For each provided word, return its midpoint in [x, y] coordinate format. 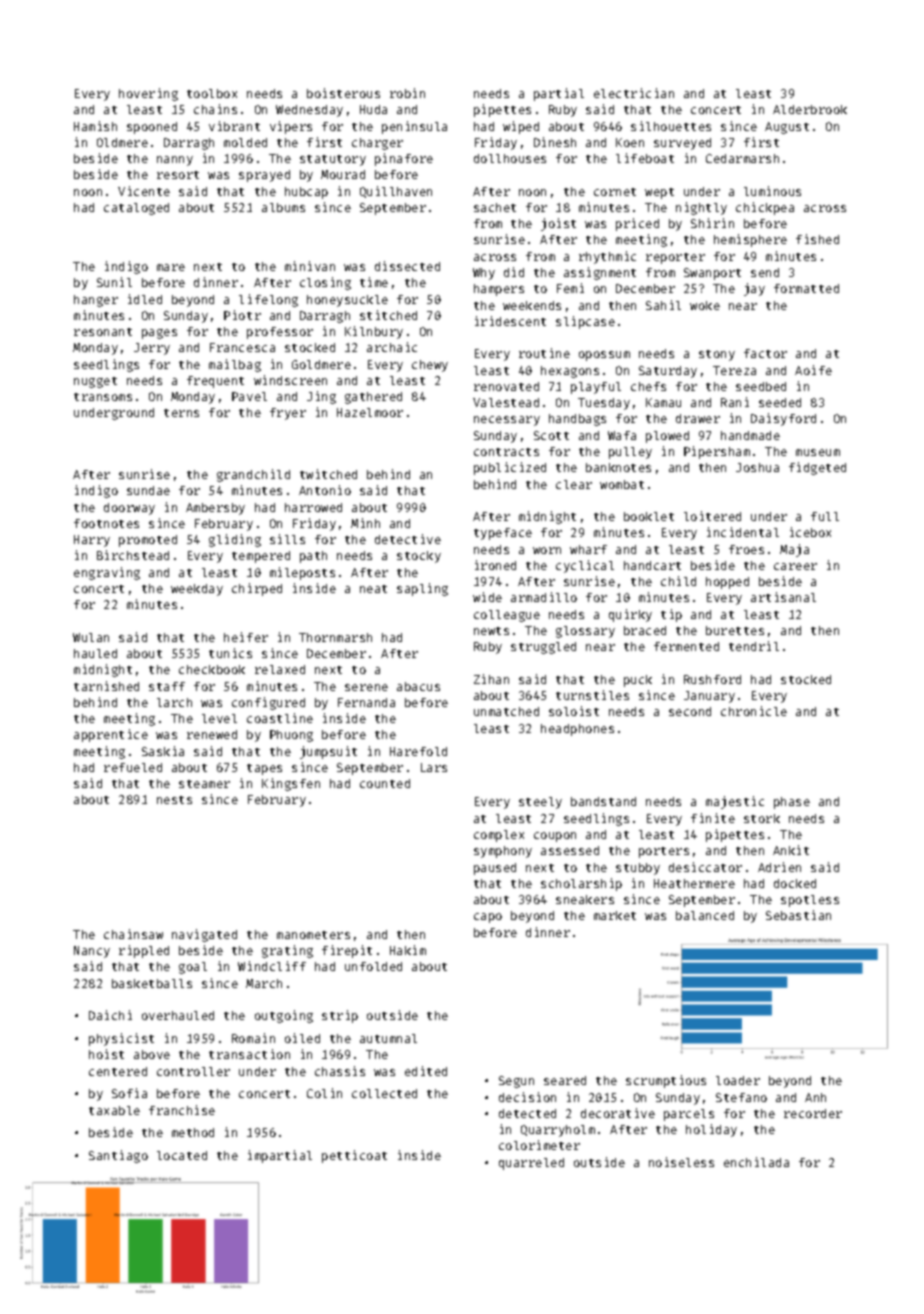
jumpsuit [328, 752]
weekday [197, 590]
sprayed [264, 176]
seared [565, 1080]
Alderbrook [810, 109]
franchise [182, 1110]
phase [792, 803]
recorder [813, 1113]
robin [407, 93]
